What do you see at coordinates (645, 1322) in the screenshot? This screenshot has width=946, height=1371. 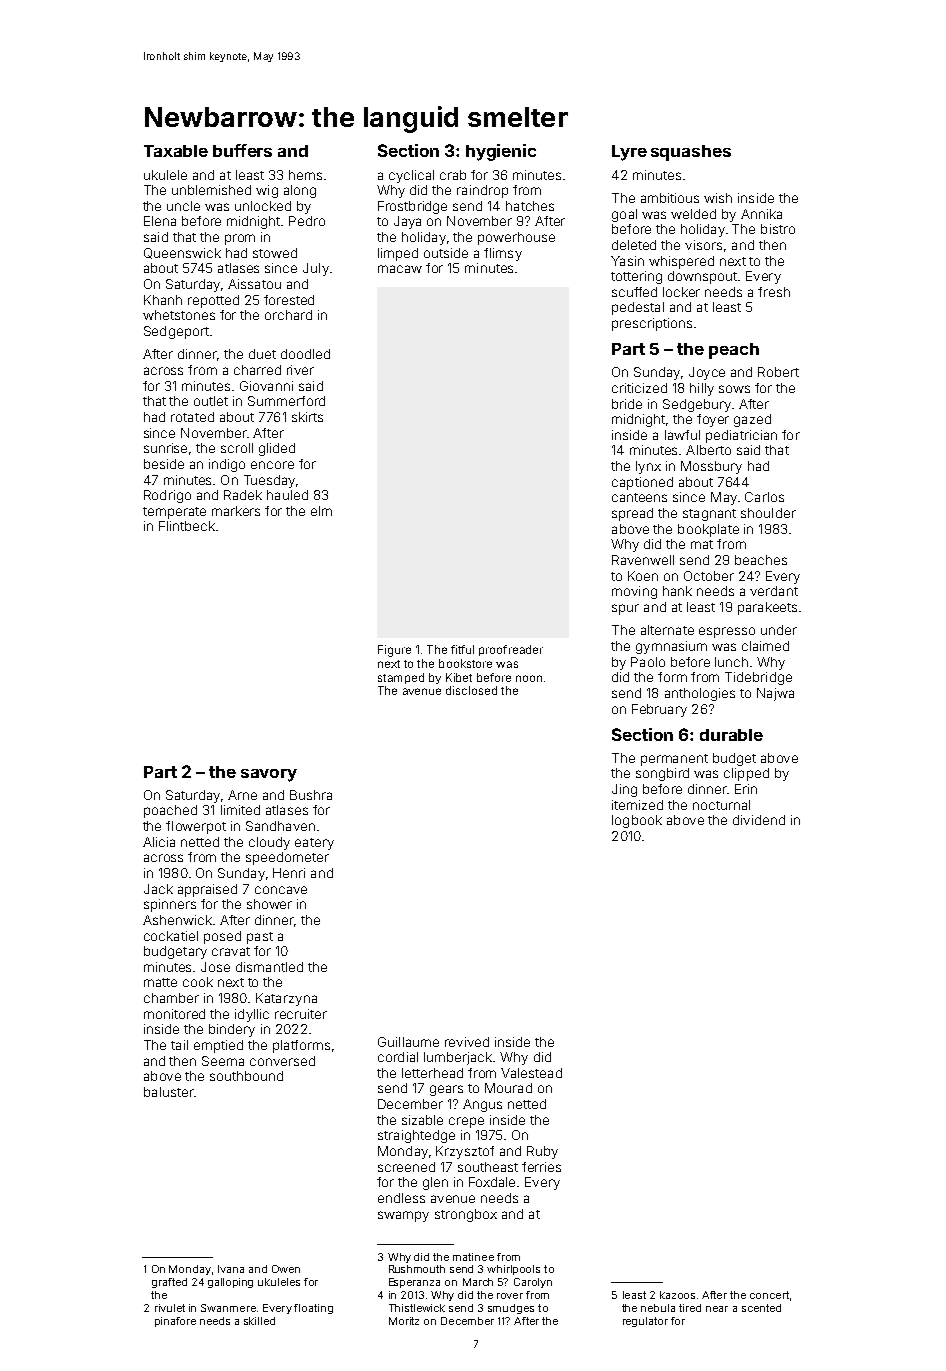 I see `regulator` at bounding box center [645, 1322].
